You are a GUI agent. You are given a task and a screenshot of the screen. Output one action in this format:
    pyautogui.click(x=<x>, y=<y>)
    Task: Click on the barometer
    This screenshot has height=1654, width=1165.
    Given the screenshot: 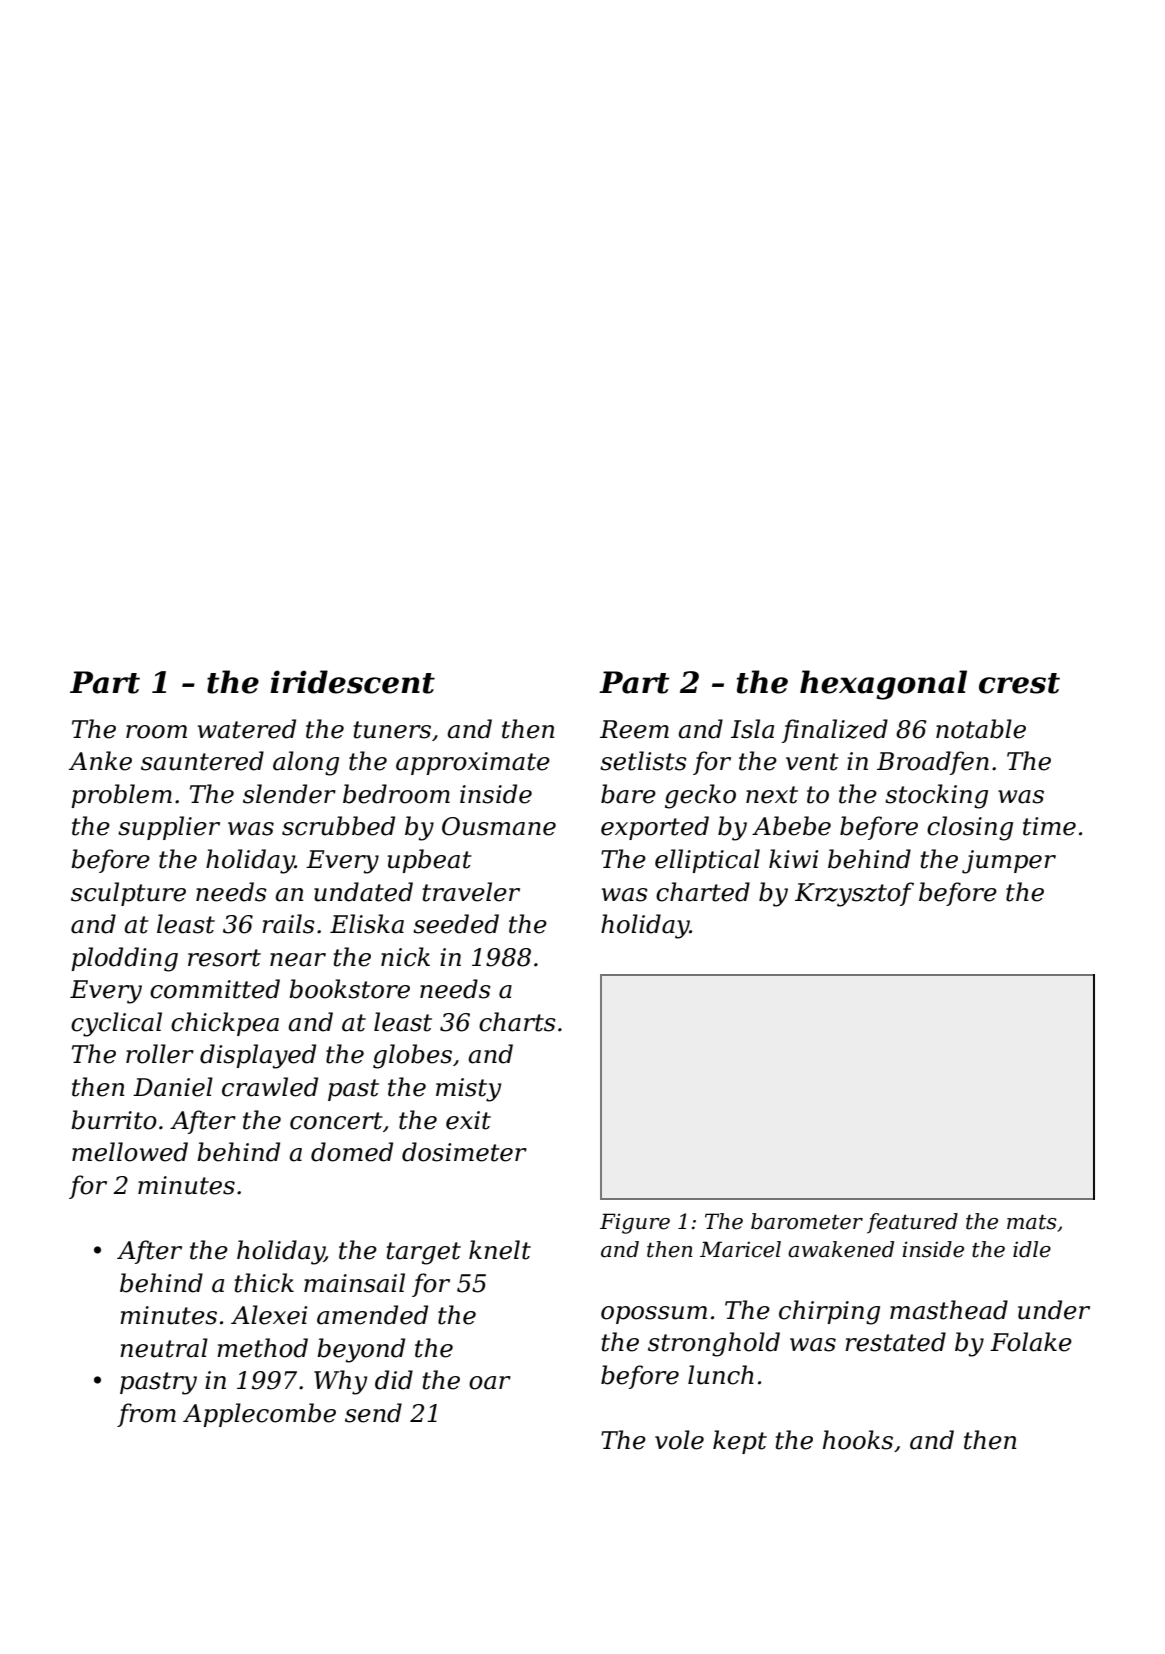 What is the action you would take?
    pyautogui.click(x=807, y=1221)
